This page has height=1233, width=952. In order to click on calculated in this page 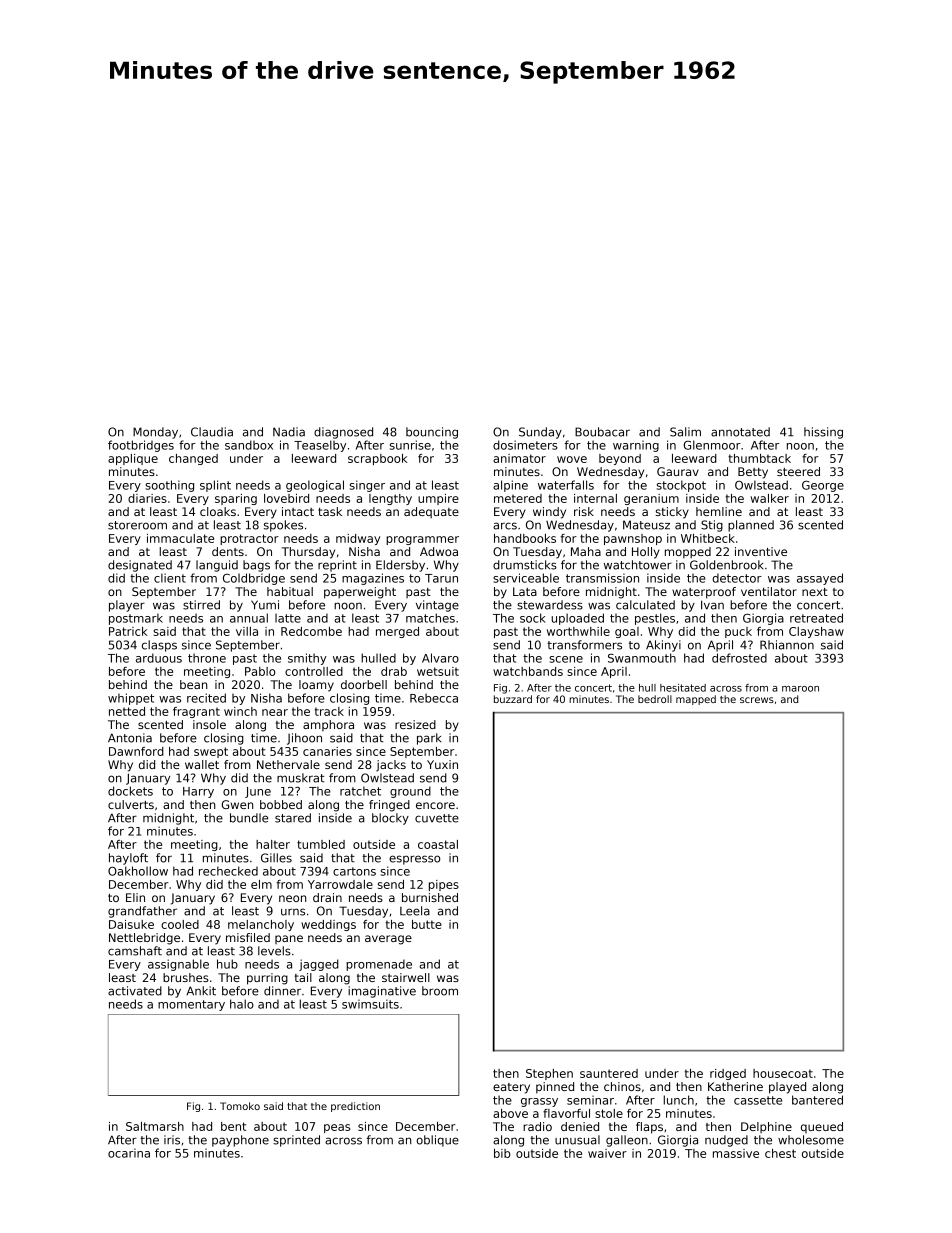, I will do `click(645, 605)`.
